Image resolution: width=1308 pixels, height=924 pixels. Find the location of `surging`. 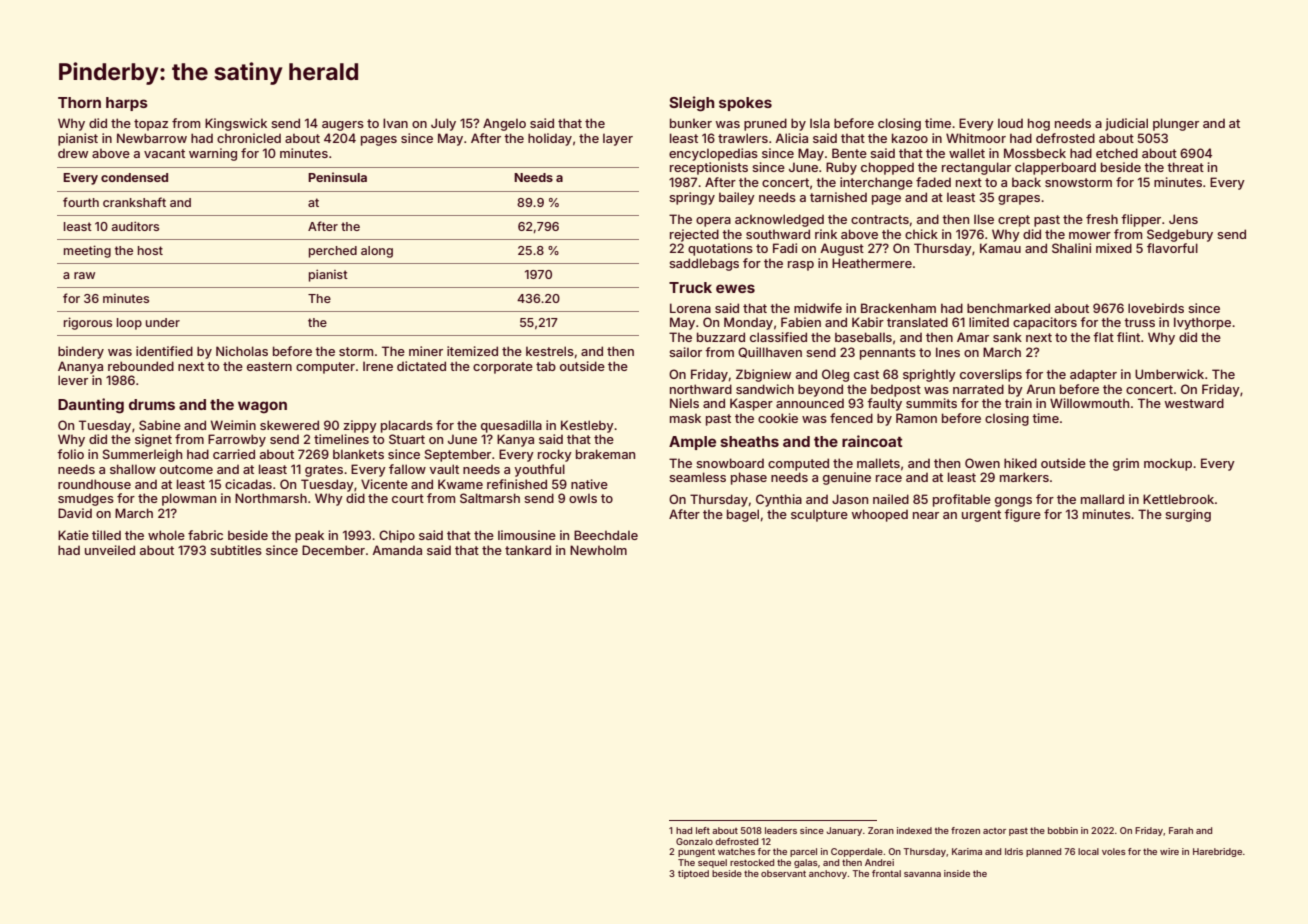

surging is located at coordinates (1188, 515).
